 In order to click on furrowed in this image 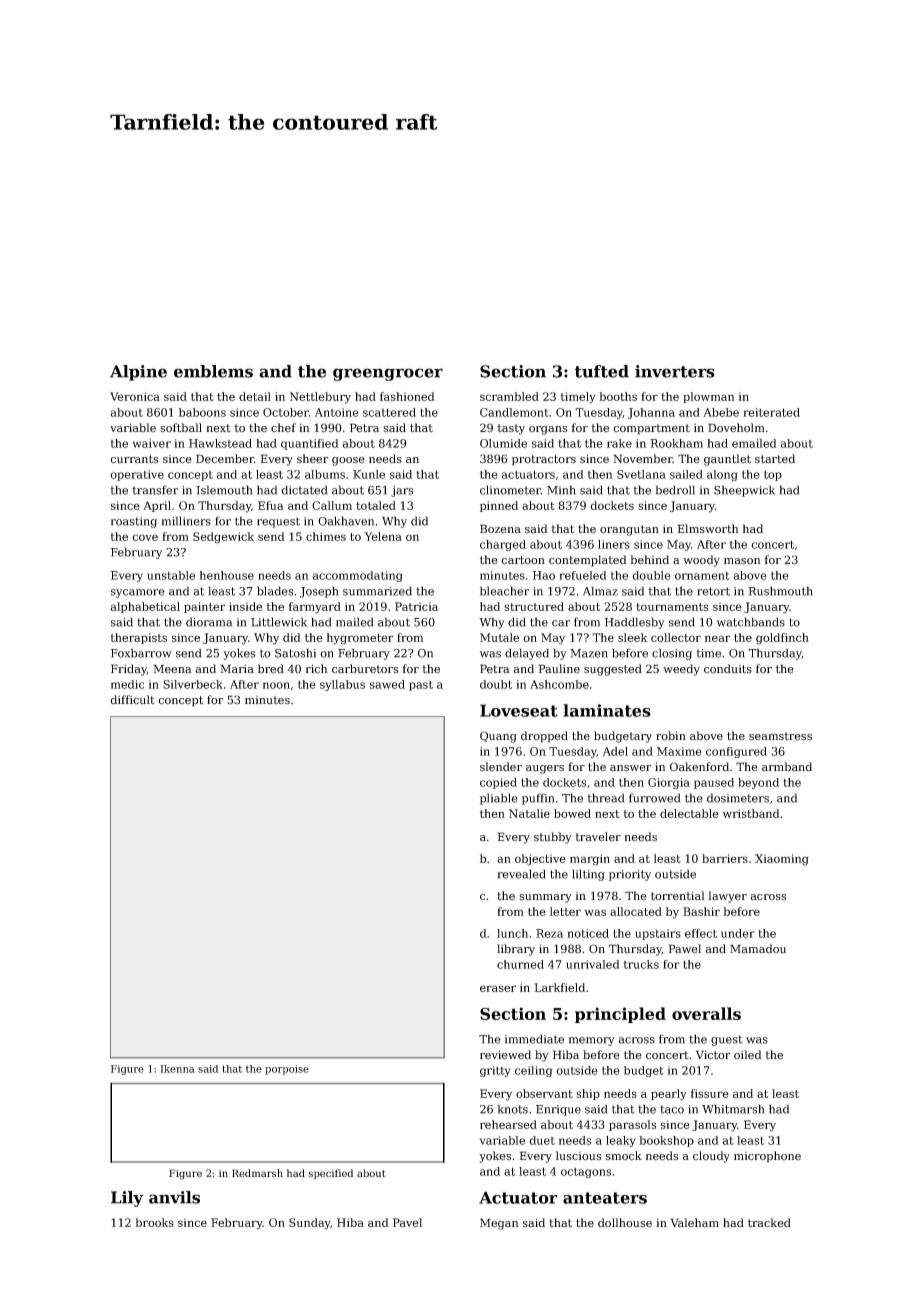, I will do `click(654, 798)`.
